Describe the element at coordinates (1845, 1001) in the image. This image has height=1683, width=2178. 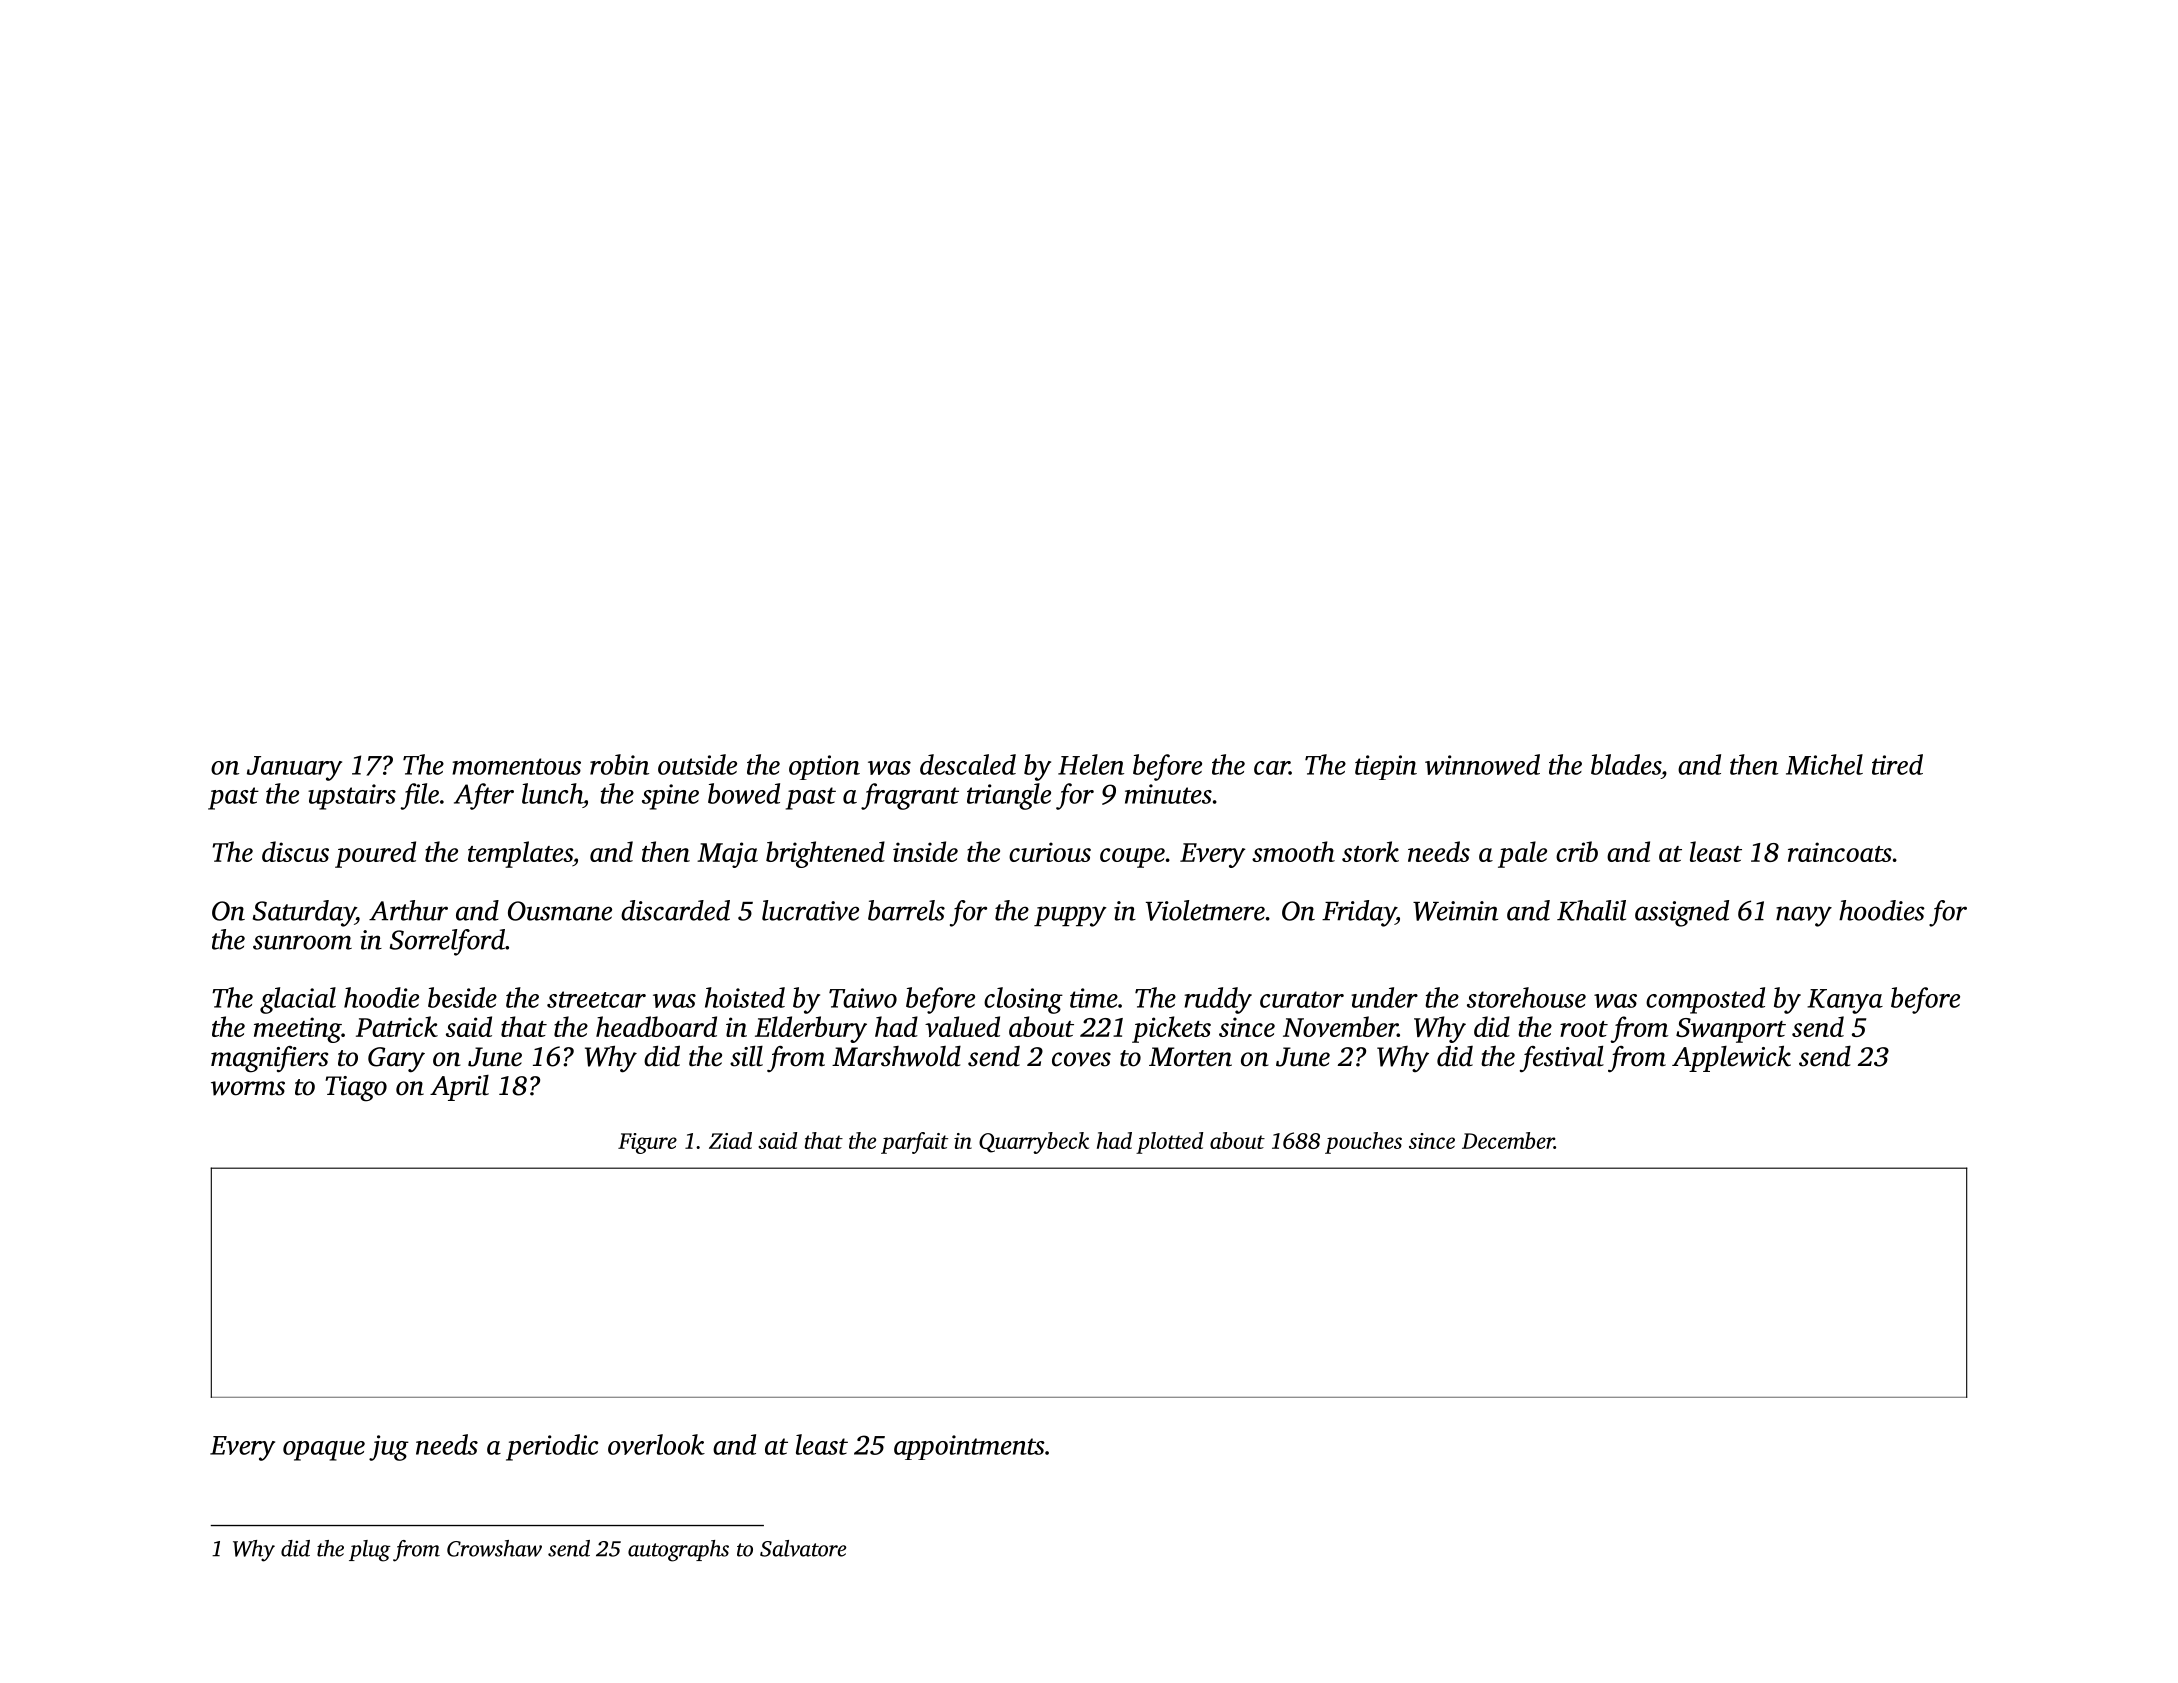
I see `Kanya` at that location.
